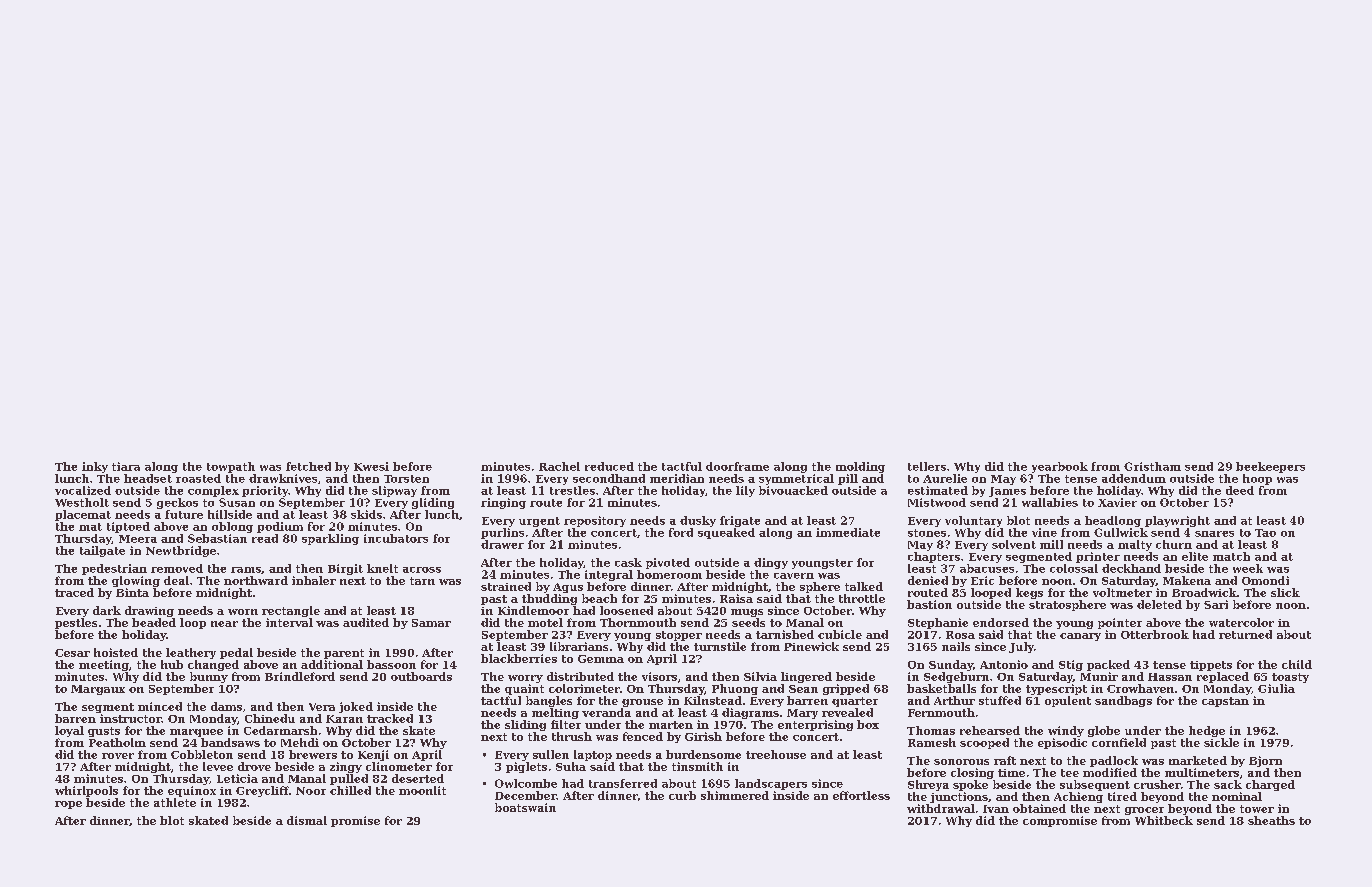 This screenshot has height=887, width=1372. I want to click on knelt, so click(382, 568).
